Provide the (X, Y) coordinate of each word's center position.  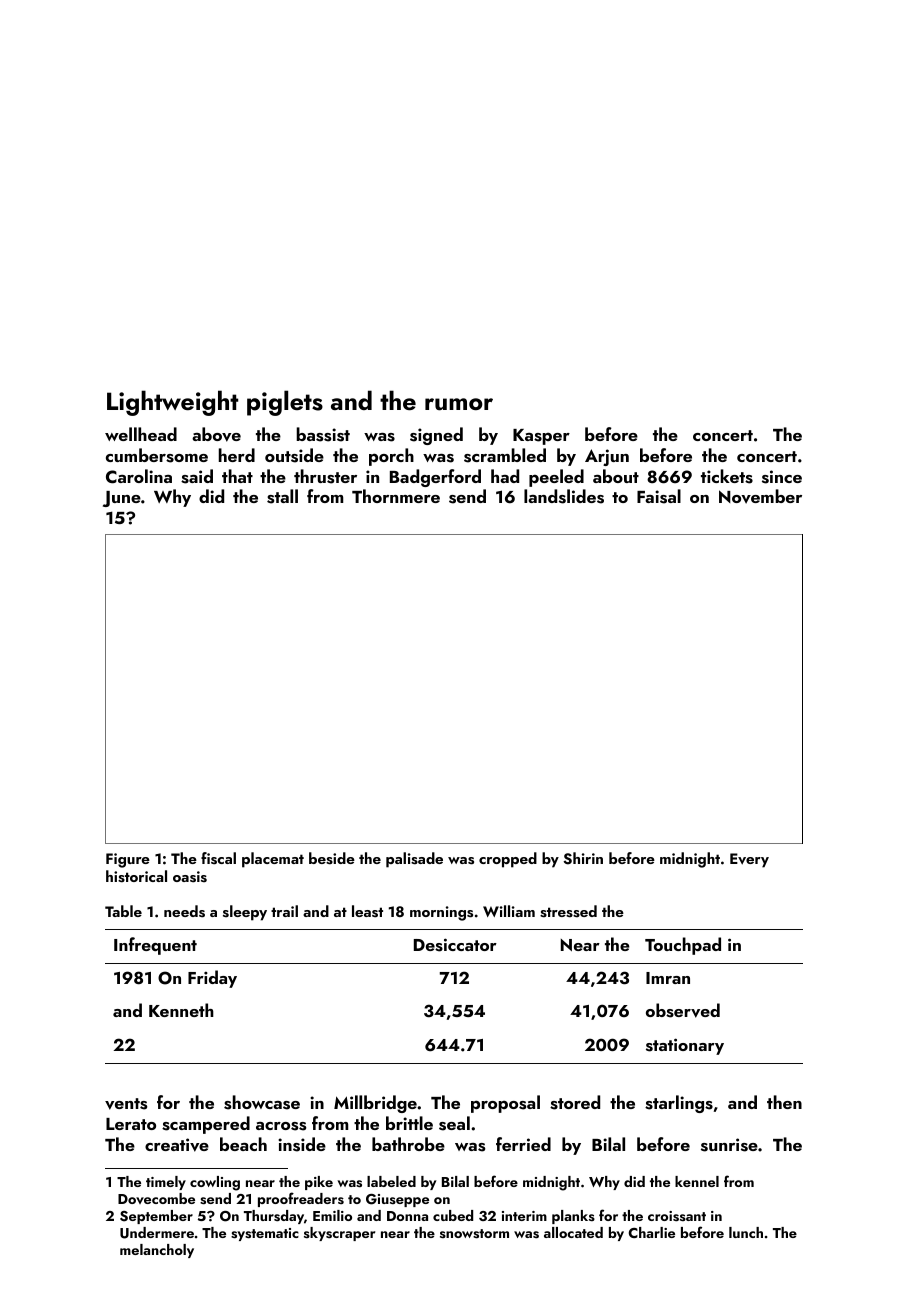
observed (683, 1010)
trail (284, 911)
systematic (265, 1234)
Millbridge (375, 1104)
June (122, 499)
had (505, 476)
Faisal (659, 496)
